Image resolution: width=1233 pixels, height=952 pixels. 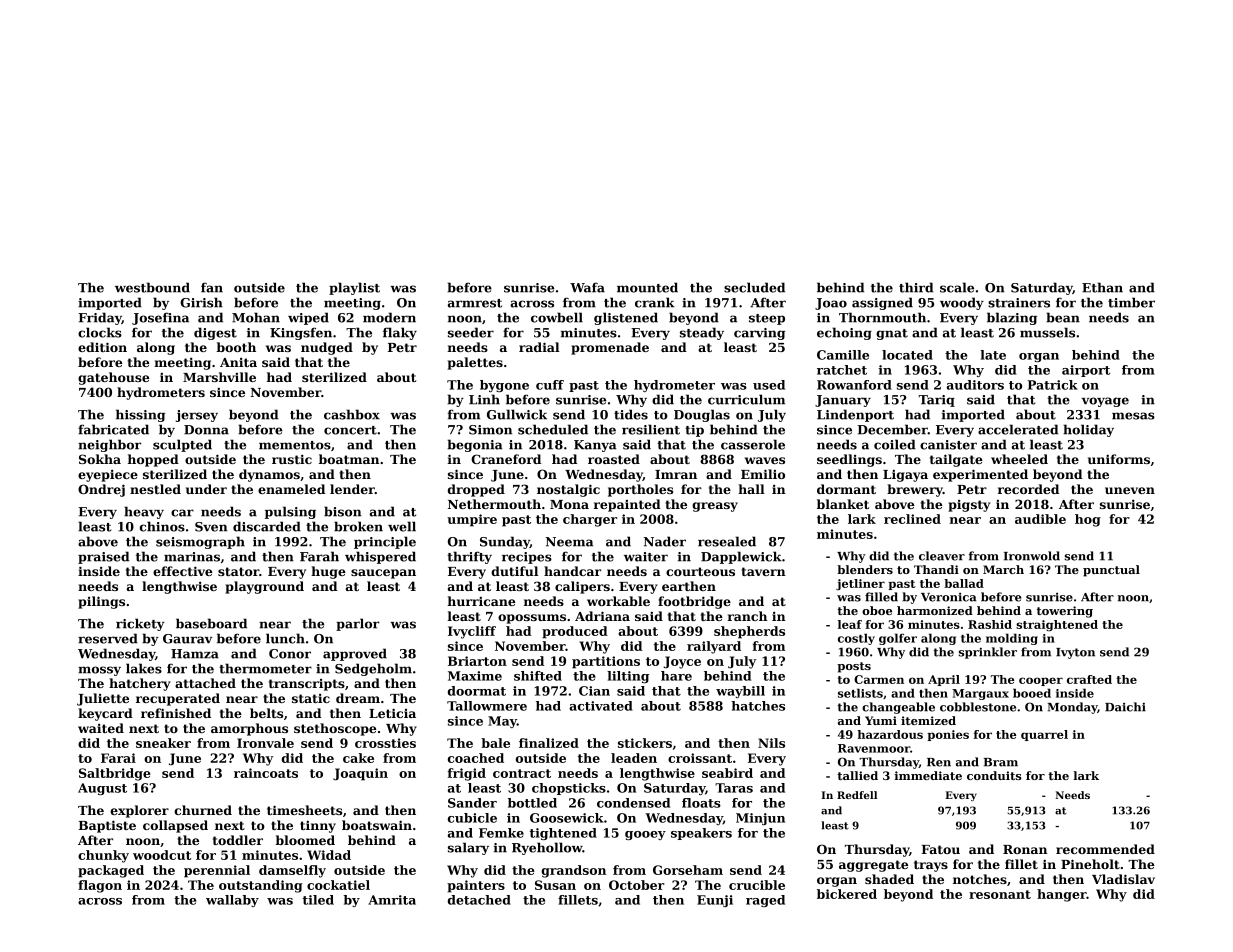 What do you see at coordinates (152, 287) in the page?
I see `westbound` at bounding box center [152, 287].
